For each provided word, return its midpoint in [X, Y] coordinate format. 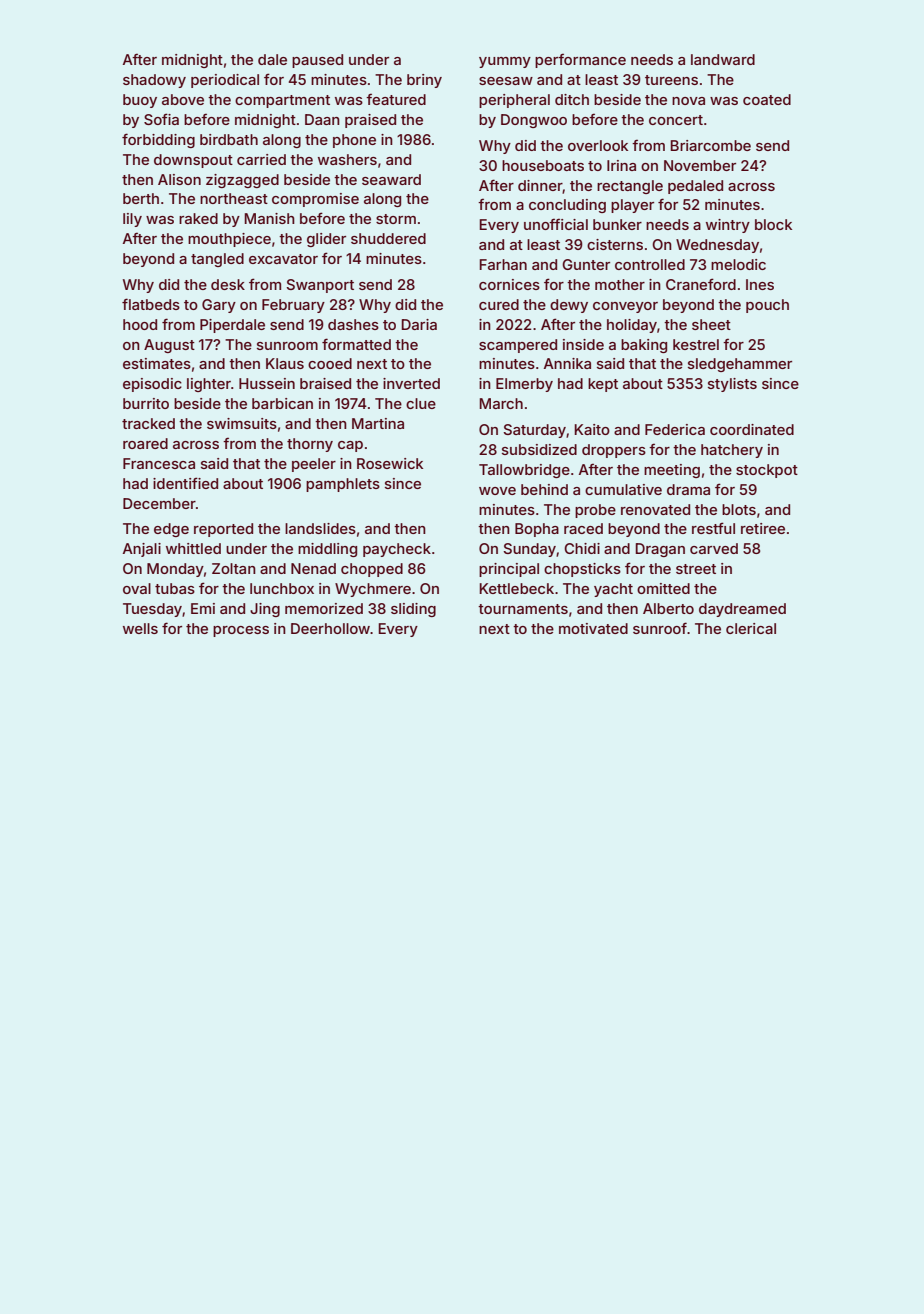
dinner [540, 186]
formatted [356, 344]
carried [261, 159]
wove [497, 491]
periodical [225, 81]
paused [317, 61]
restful [713, 528]
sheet [711, 324]
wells [140, 628]
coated [767, 99]
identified [185, 483]
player [632, 206]
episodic [152, 385]
